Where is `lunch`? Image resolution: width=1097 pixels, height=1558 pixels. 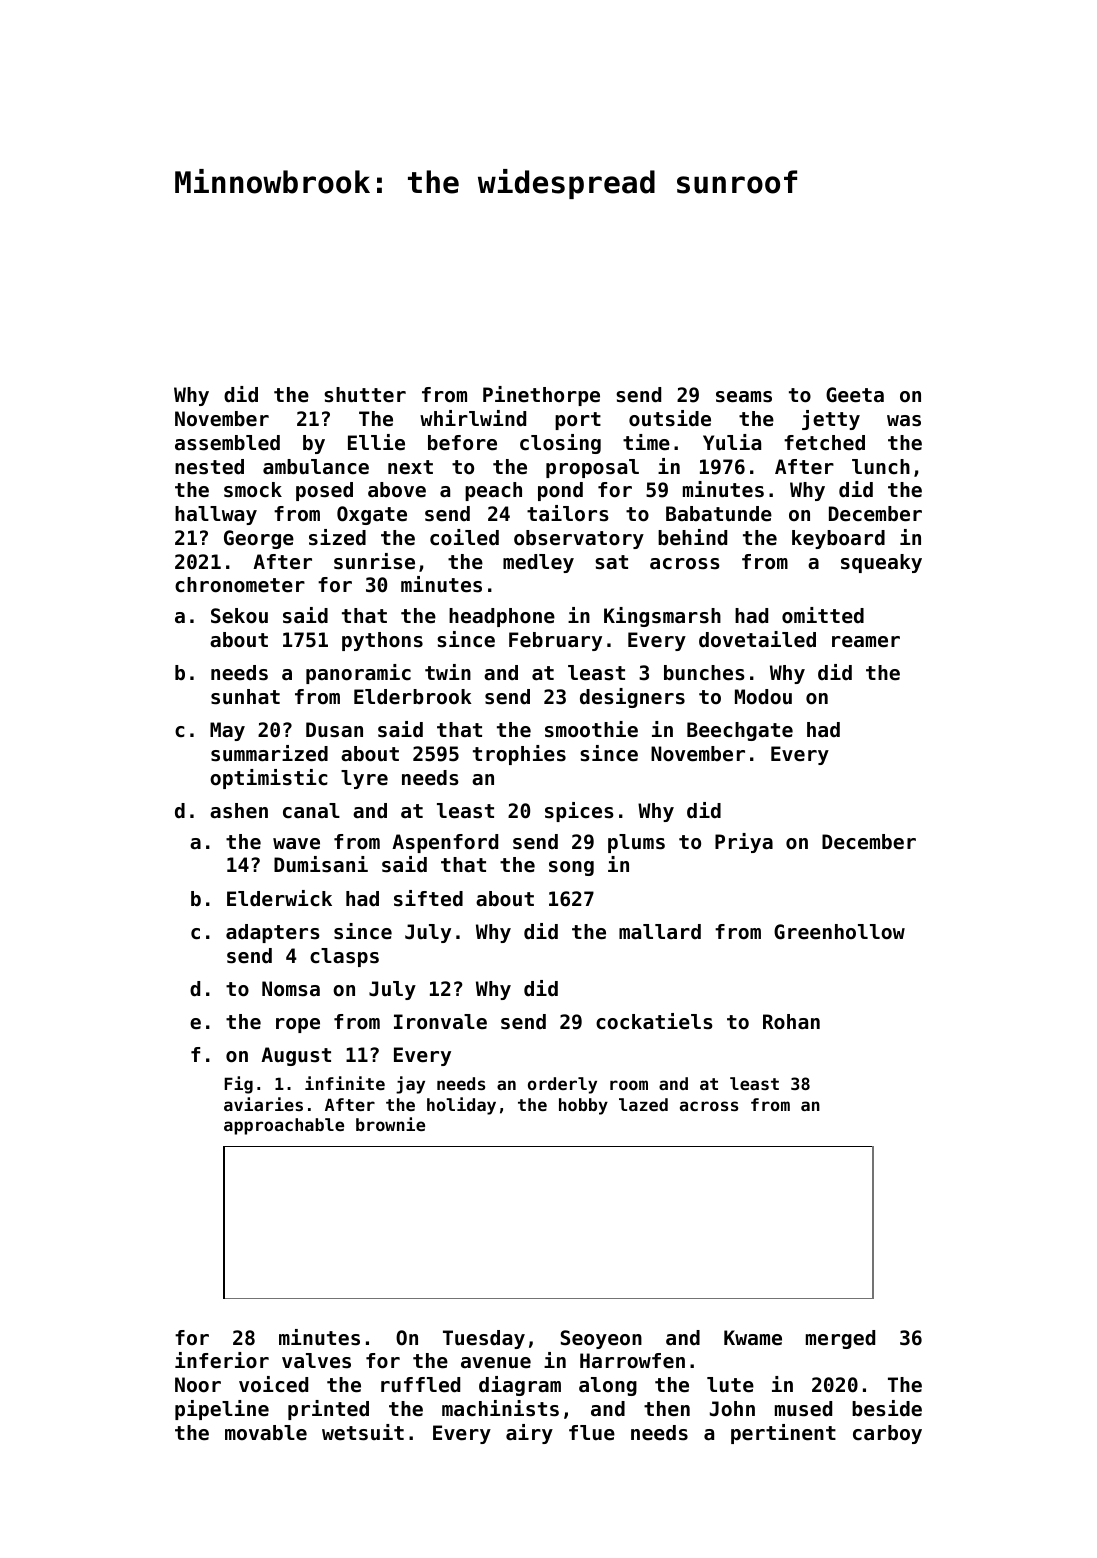 lunch is located at coordinates (881, 466).
